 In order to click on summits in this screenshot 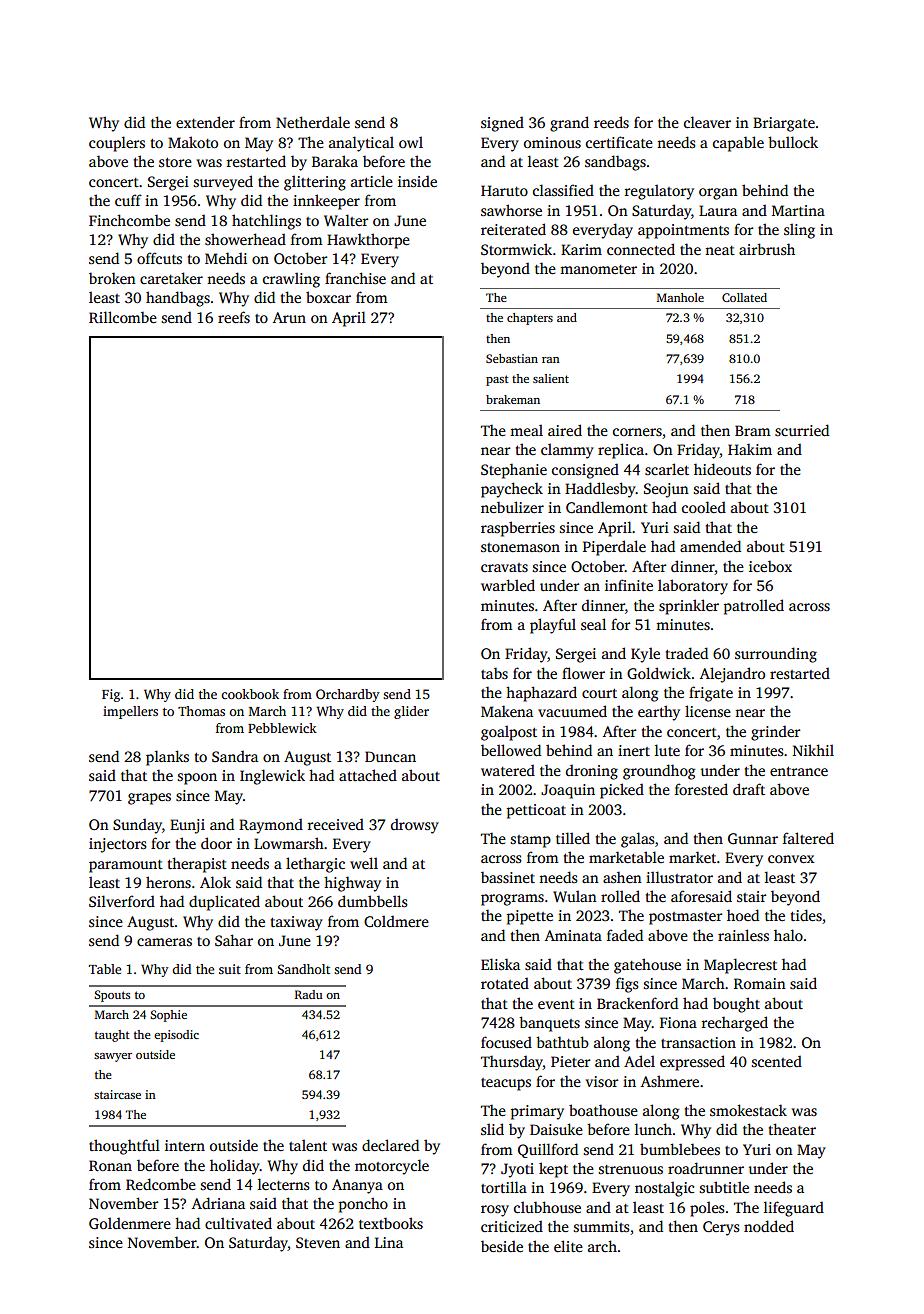, I will do `click(602, 1226)`.
